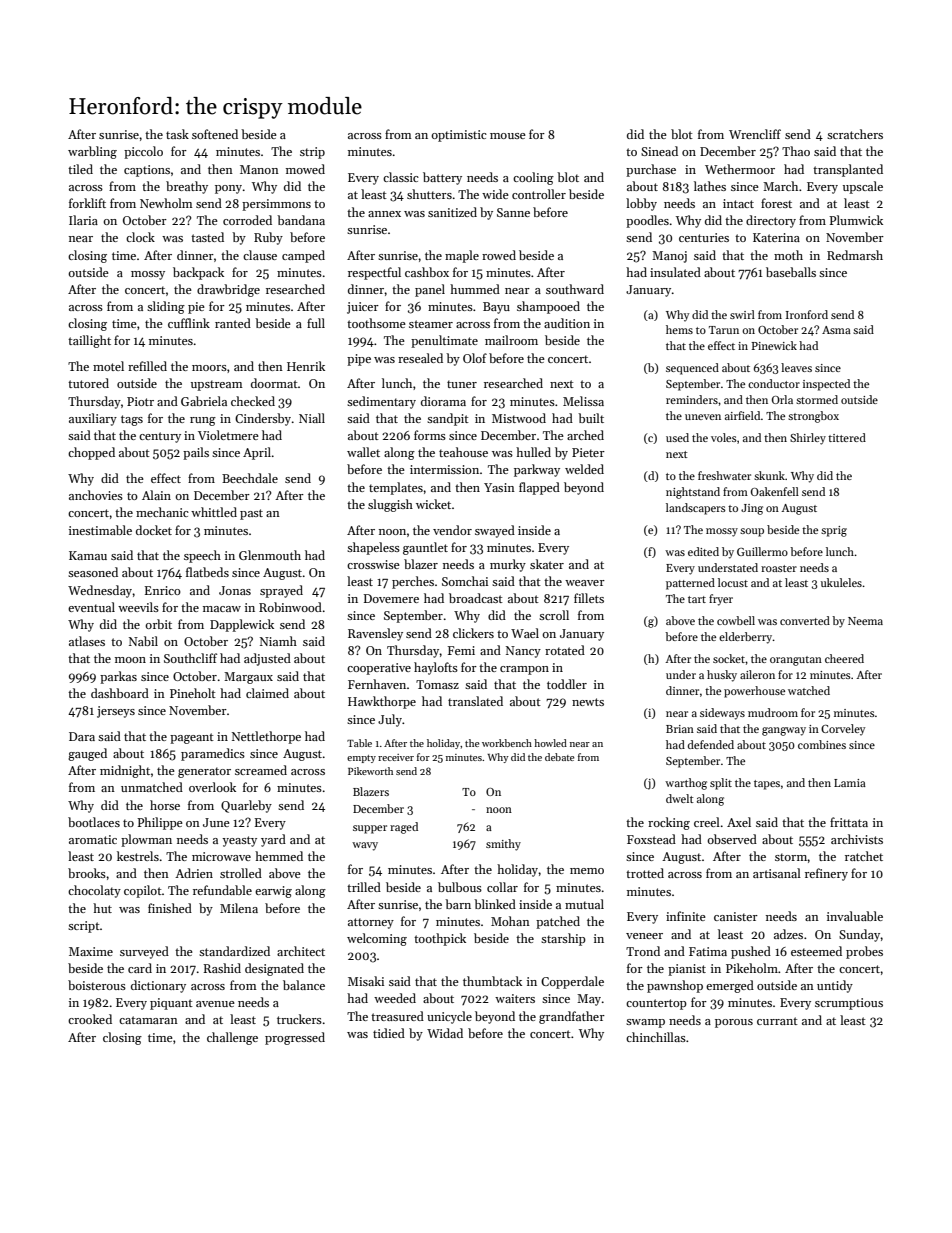  Describe the element at coordinates (404, 828) in the screenshot. I see `raged` at that location.
